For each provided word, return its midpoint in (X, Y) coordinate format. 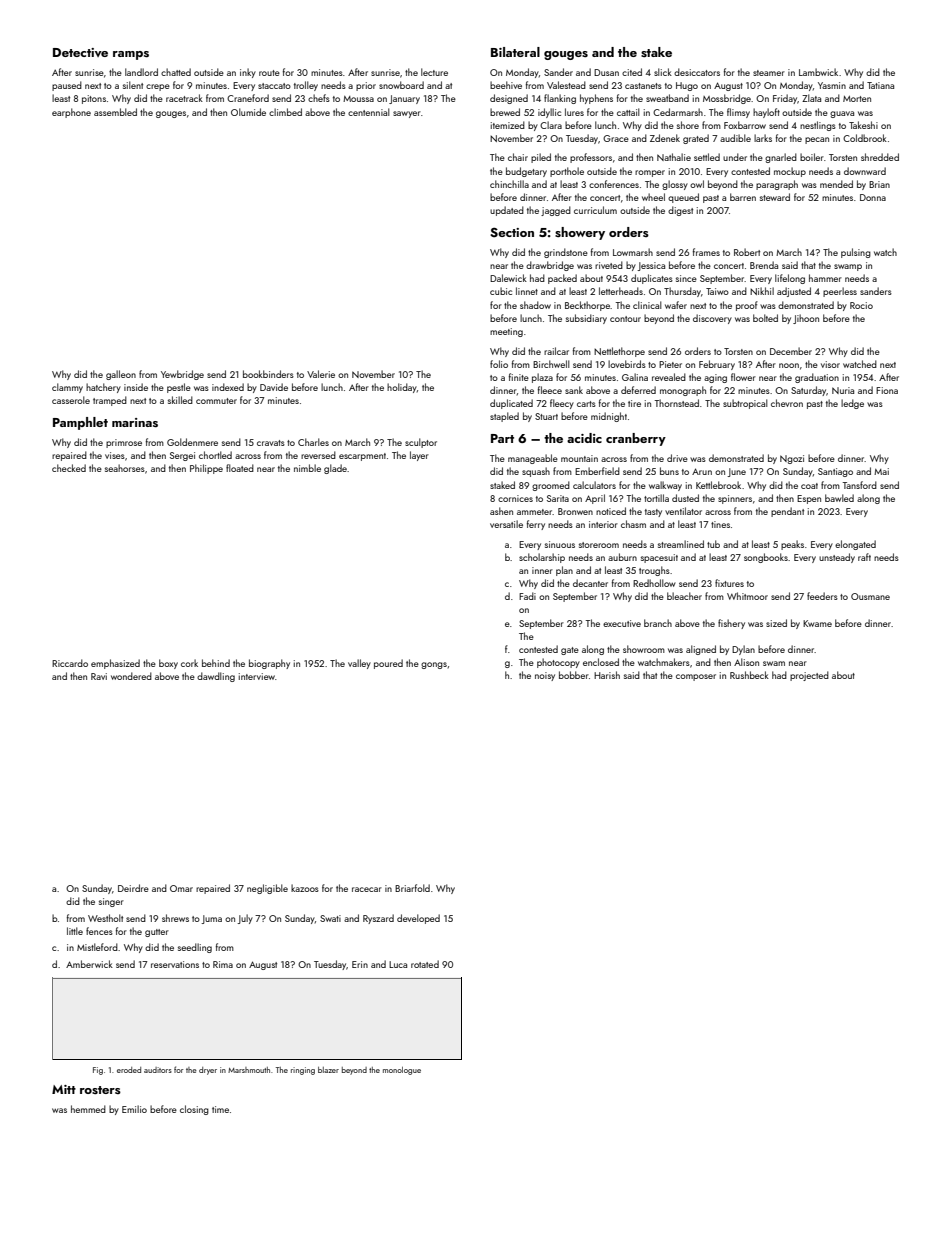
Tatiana (880, 85)
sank (574, 390)
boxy (168, 664)
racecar (367, 889)
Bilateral (515, 52)
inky (248, 73)
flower (743, 377)
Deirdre (133, 888)
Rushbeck (749, 675)
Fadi (527, 596)
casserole (71, 400)
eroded (129, 1070)
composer (696, 677)
